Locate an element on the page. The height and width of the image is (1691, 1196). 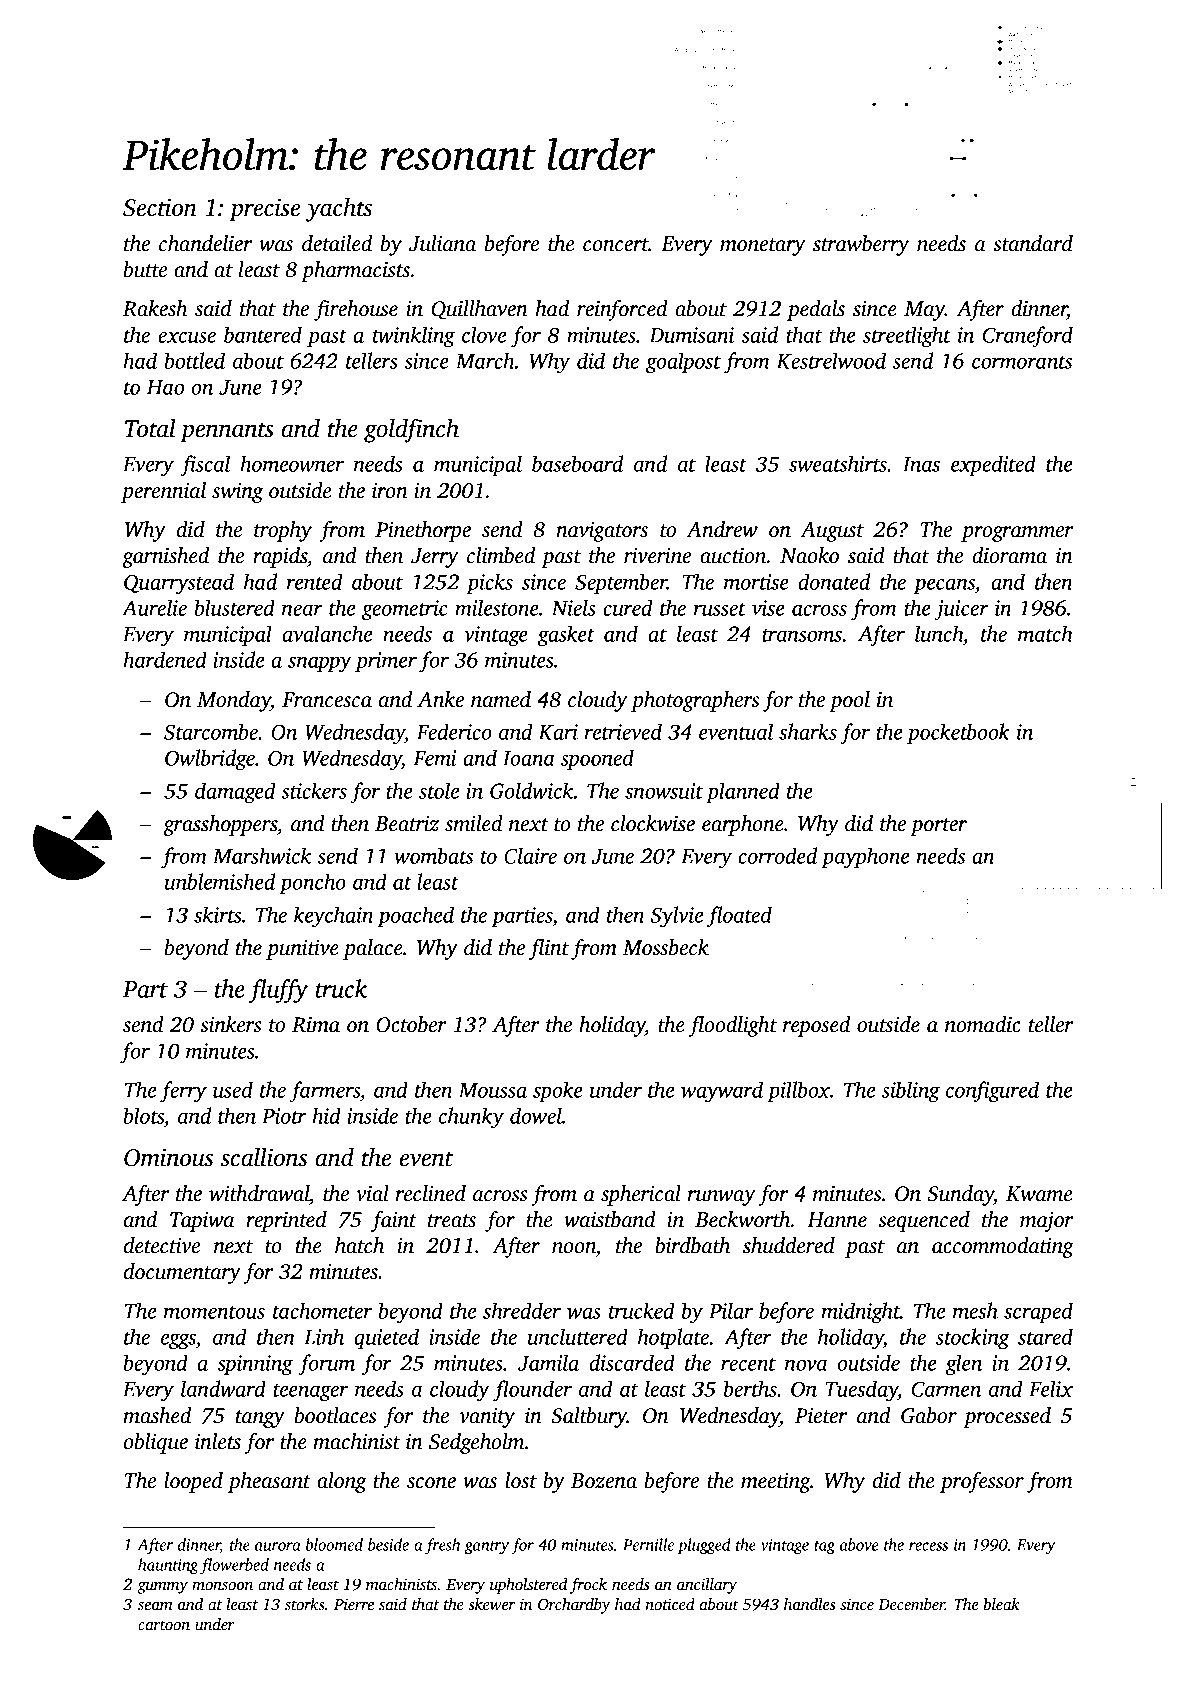
aurora is located at coordinates (277, 1546).
